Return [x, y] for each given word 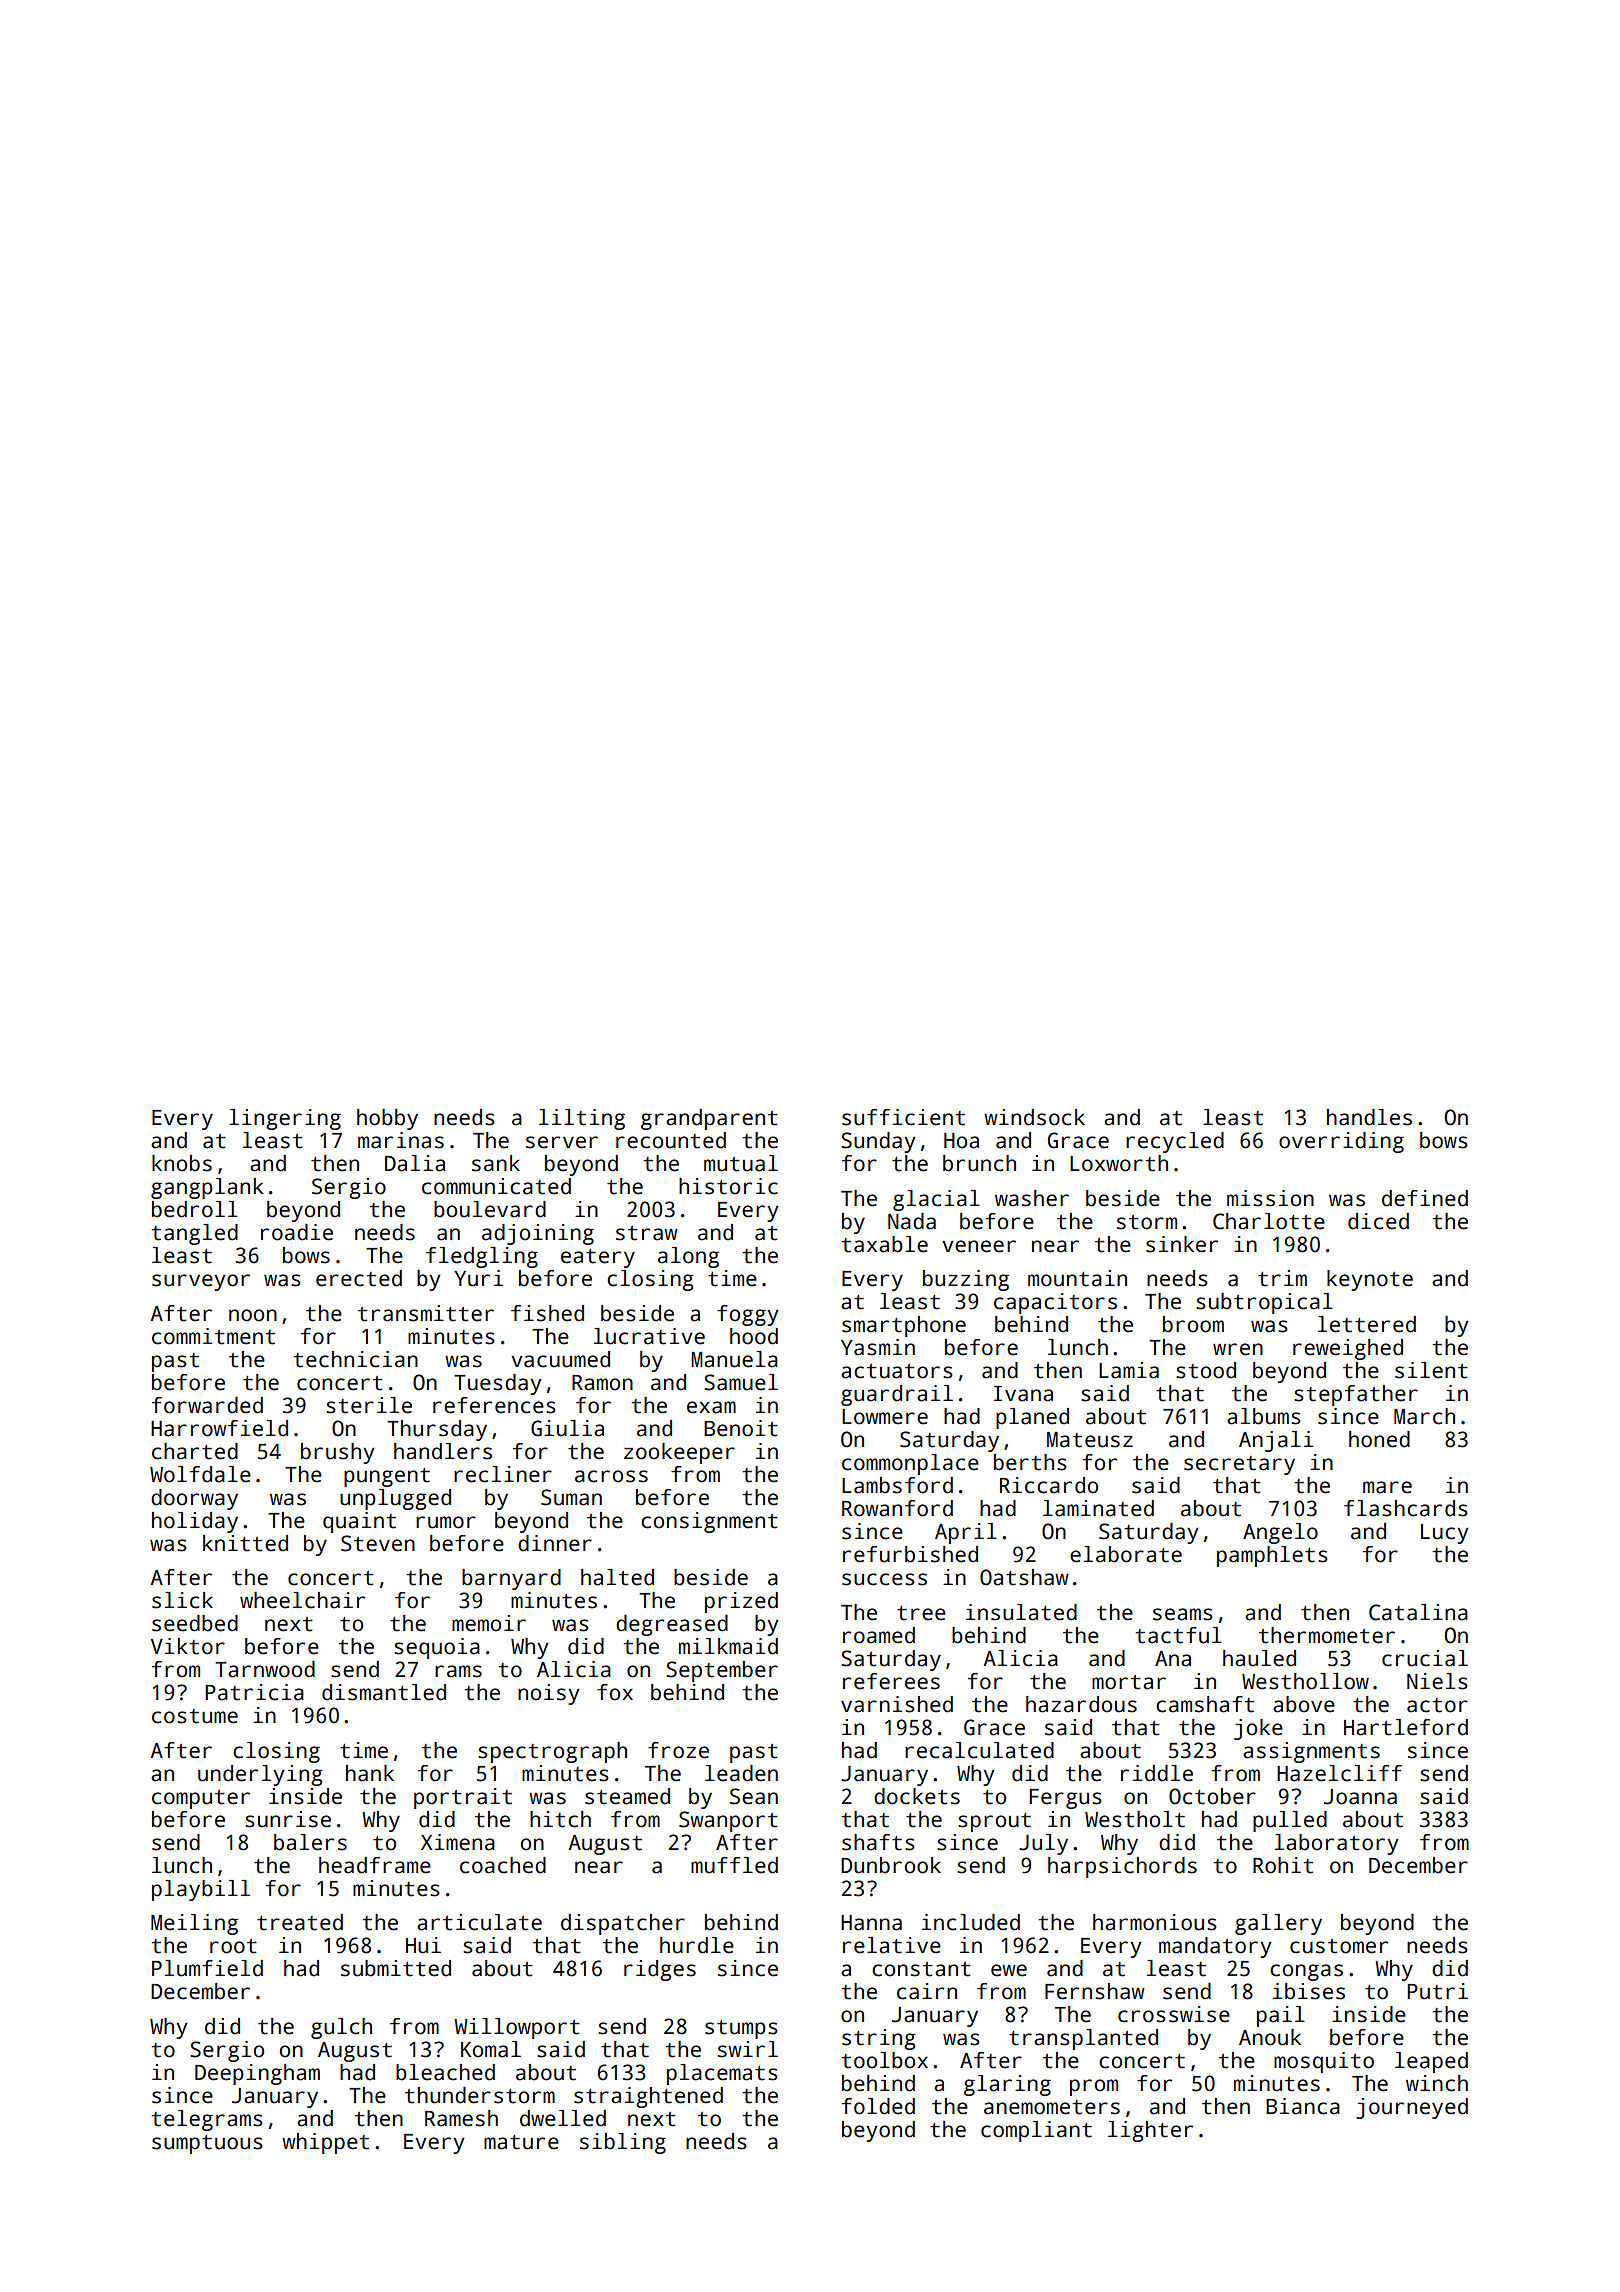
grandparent [709, 1119]
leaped [1431, 2062]
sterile [369, 1405]
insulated [1021, 1612]
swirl [748, 2049]
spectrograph [552, 1752]
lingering [285, 1119]
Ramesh [461, 2118]
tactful [1179, 1635]
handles [1369, 1117]
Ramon [602, 1383]
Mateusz [1090, 1440]
